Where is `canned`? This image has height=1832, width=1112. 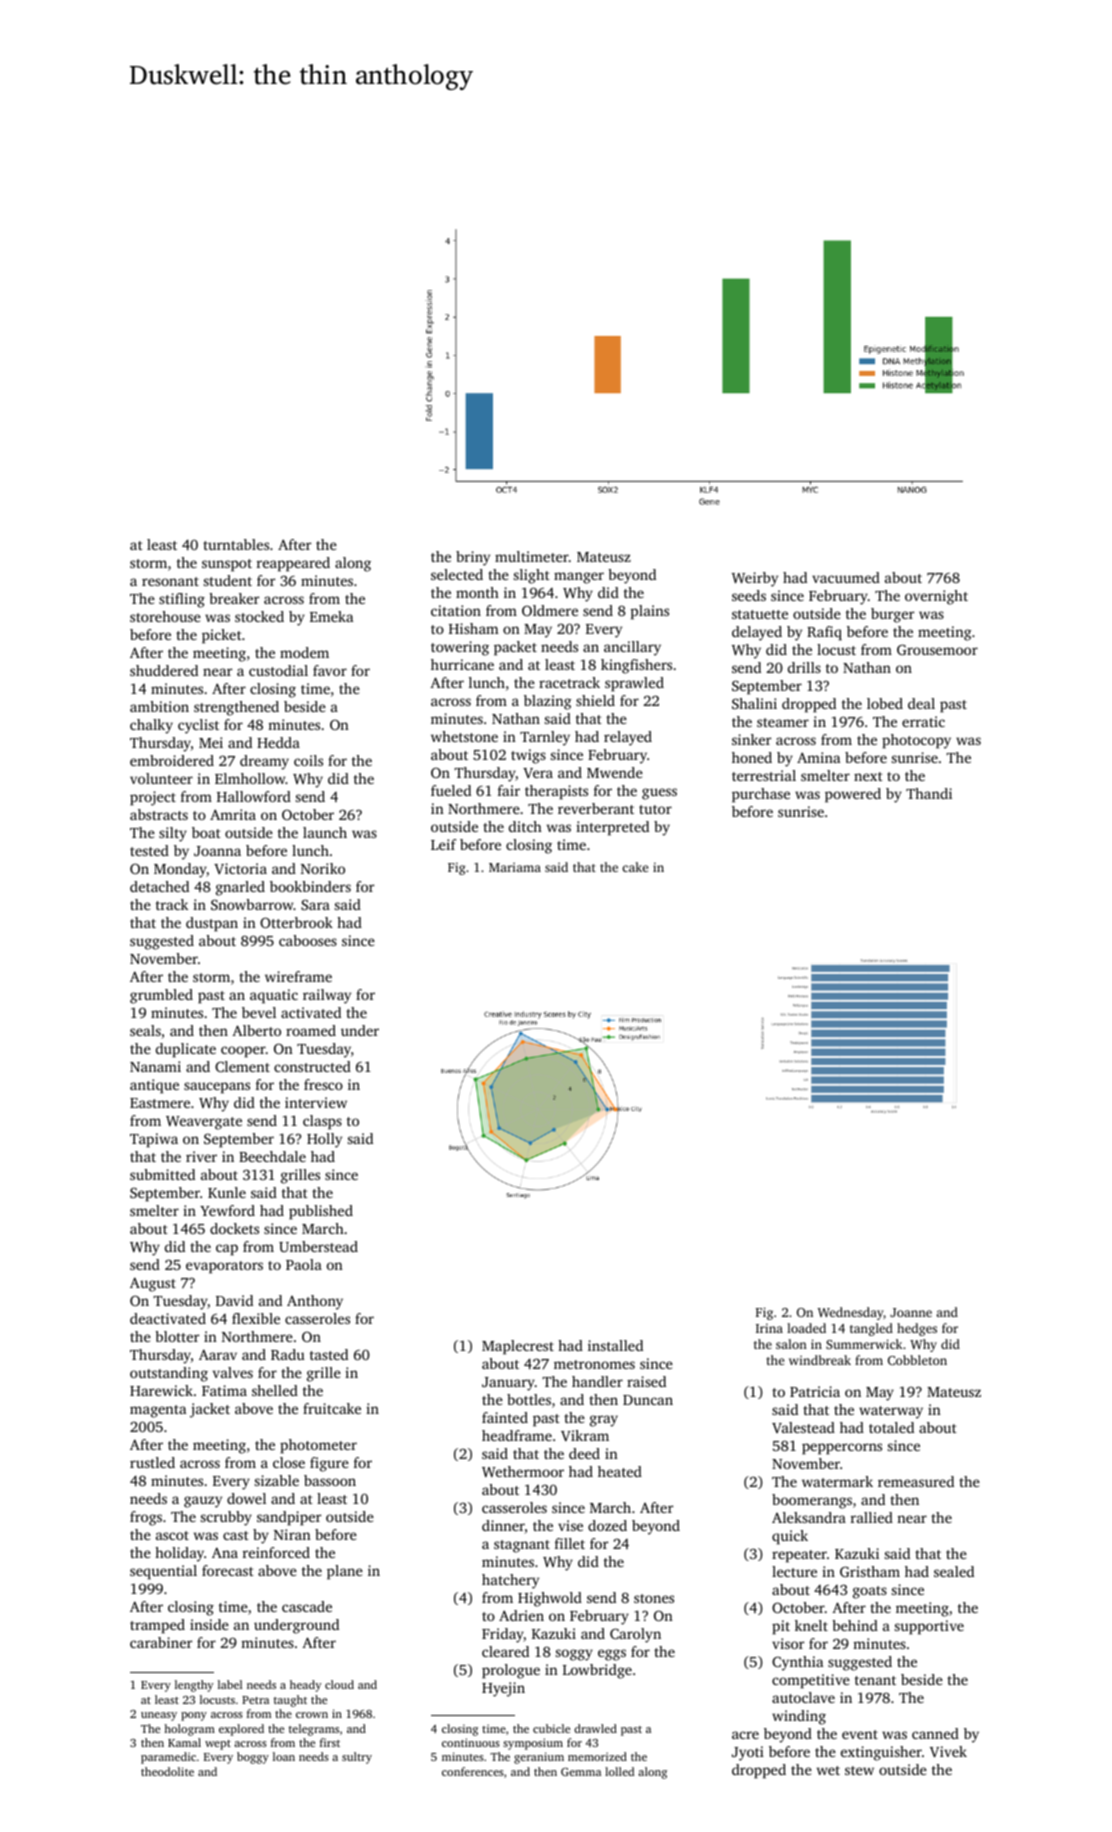
canned is located at coordinates (935, 1733).
